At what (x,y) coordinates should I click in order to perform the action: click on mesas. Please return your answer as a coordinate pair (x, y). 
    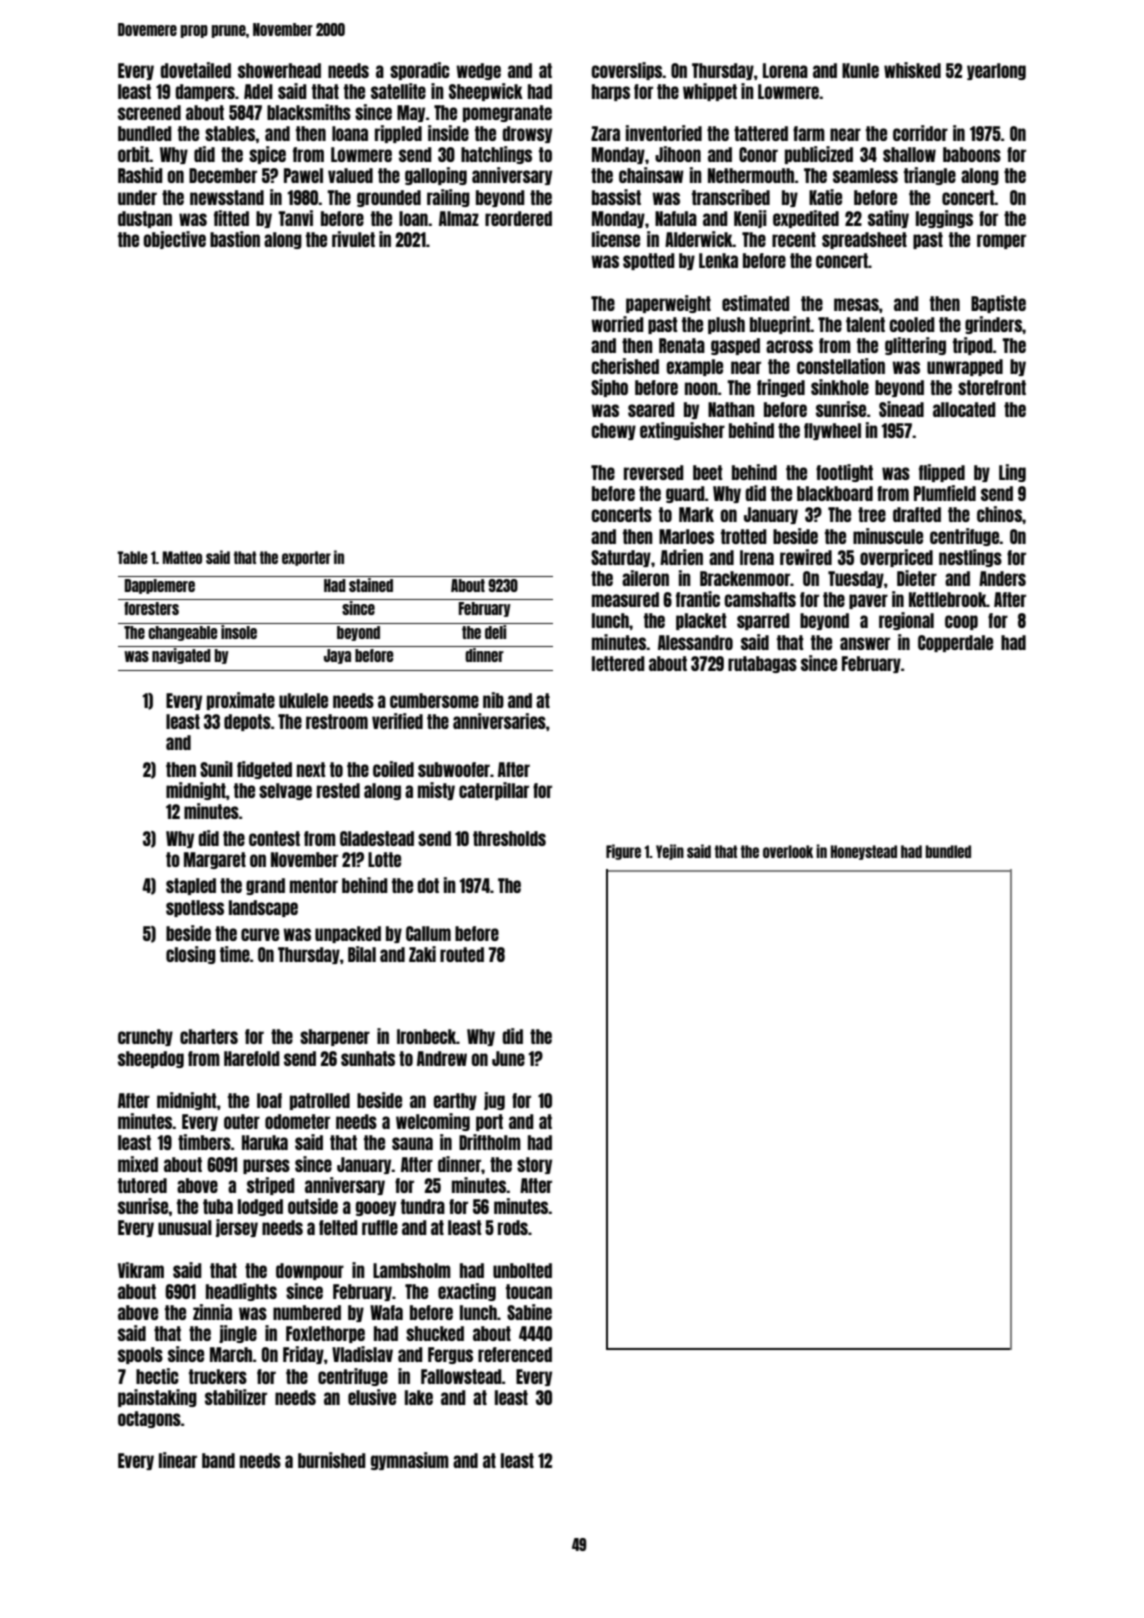
    Looking at the image, I should click on (856, 304).
